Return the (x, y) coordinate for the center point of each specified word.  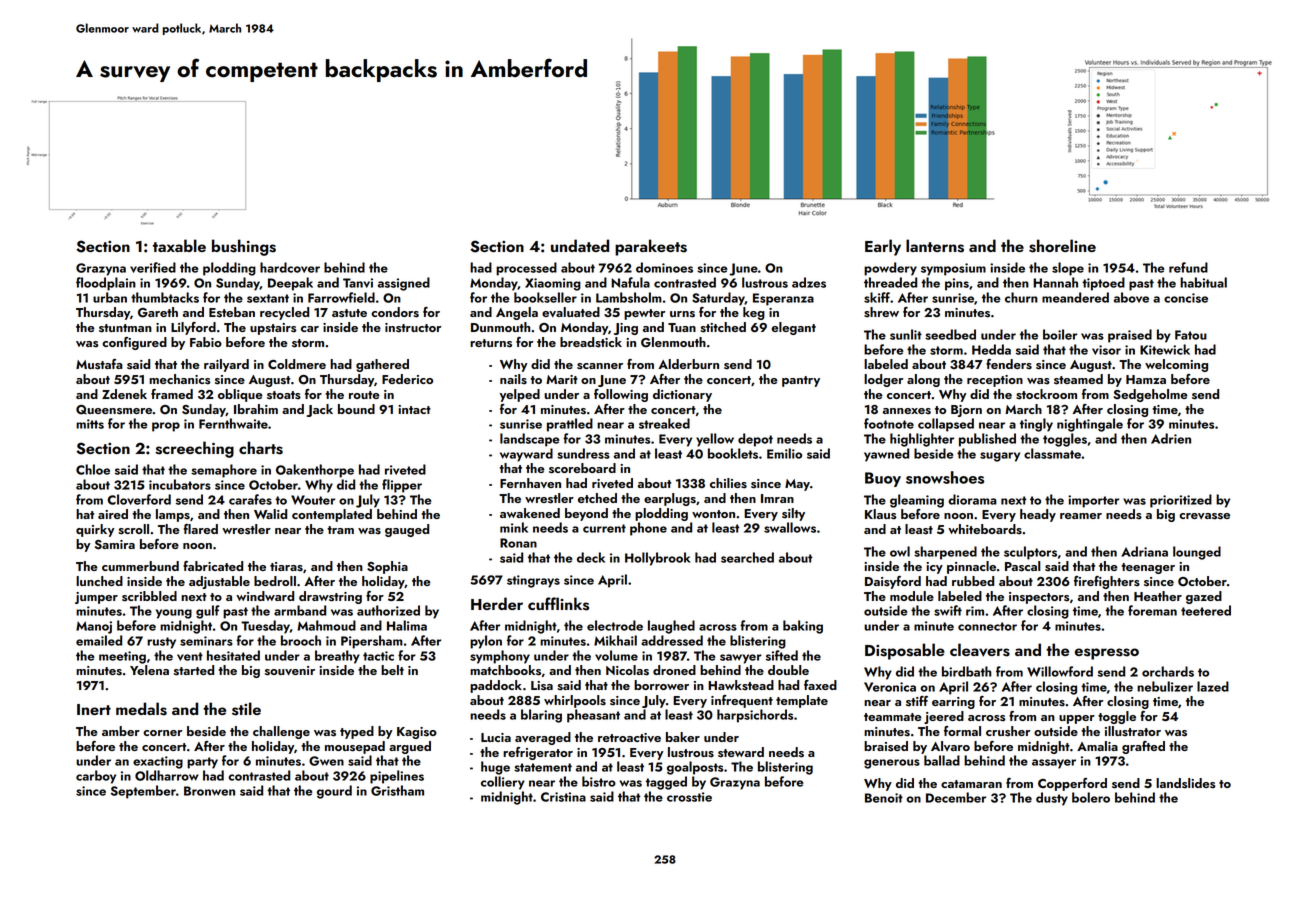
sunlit (906, 334)
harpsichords (755, 716)
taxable (179, 245)
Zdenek (124, 394)
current (604, 528)
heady (1038, 515)
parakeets (651, 247)
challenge (281, 732)
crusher (1008, 731)
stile (246, 709)
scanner (600, 366)
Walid (270, 514)
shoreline (1062, 246)
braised (886, 746)
